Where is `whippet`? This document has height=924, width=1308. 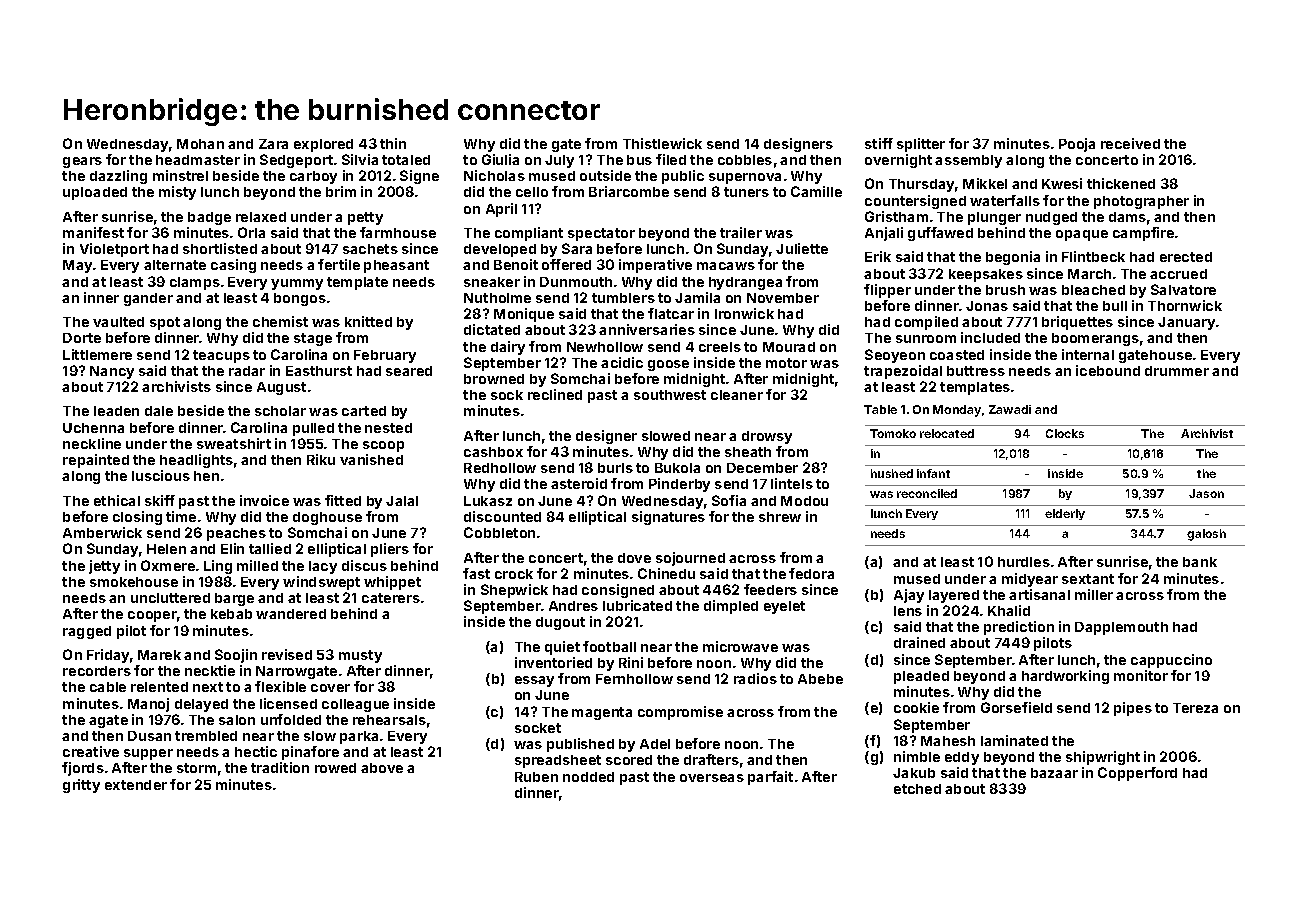
whippet is located at coordinates (392, 583).
